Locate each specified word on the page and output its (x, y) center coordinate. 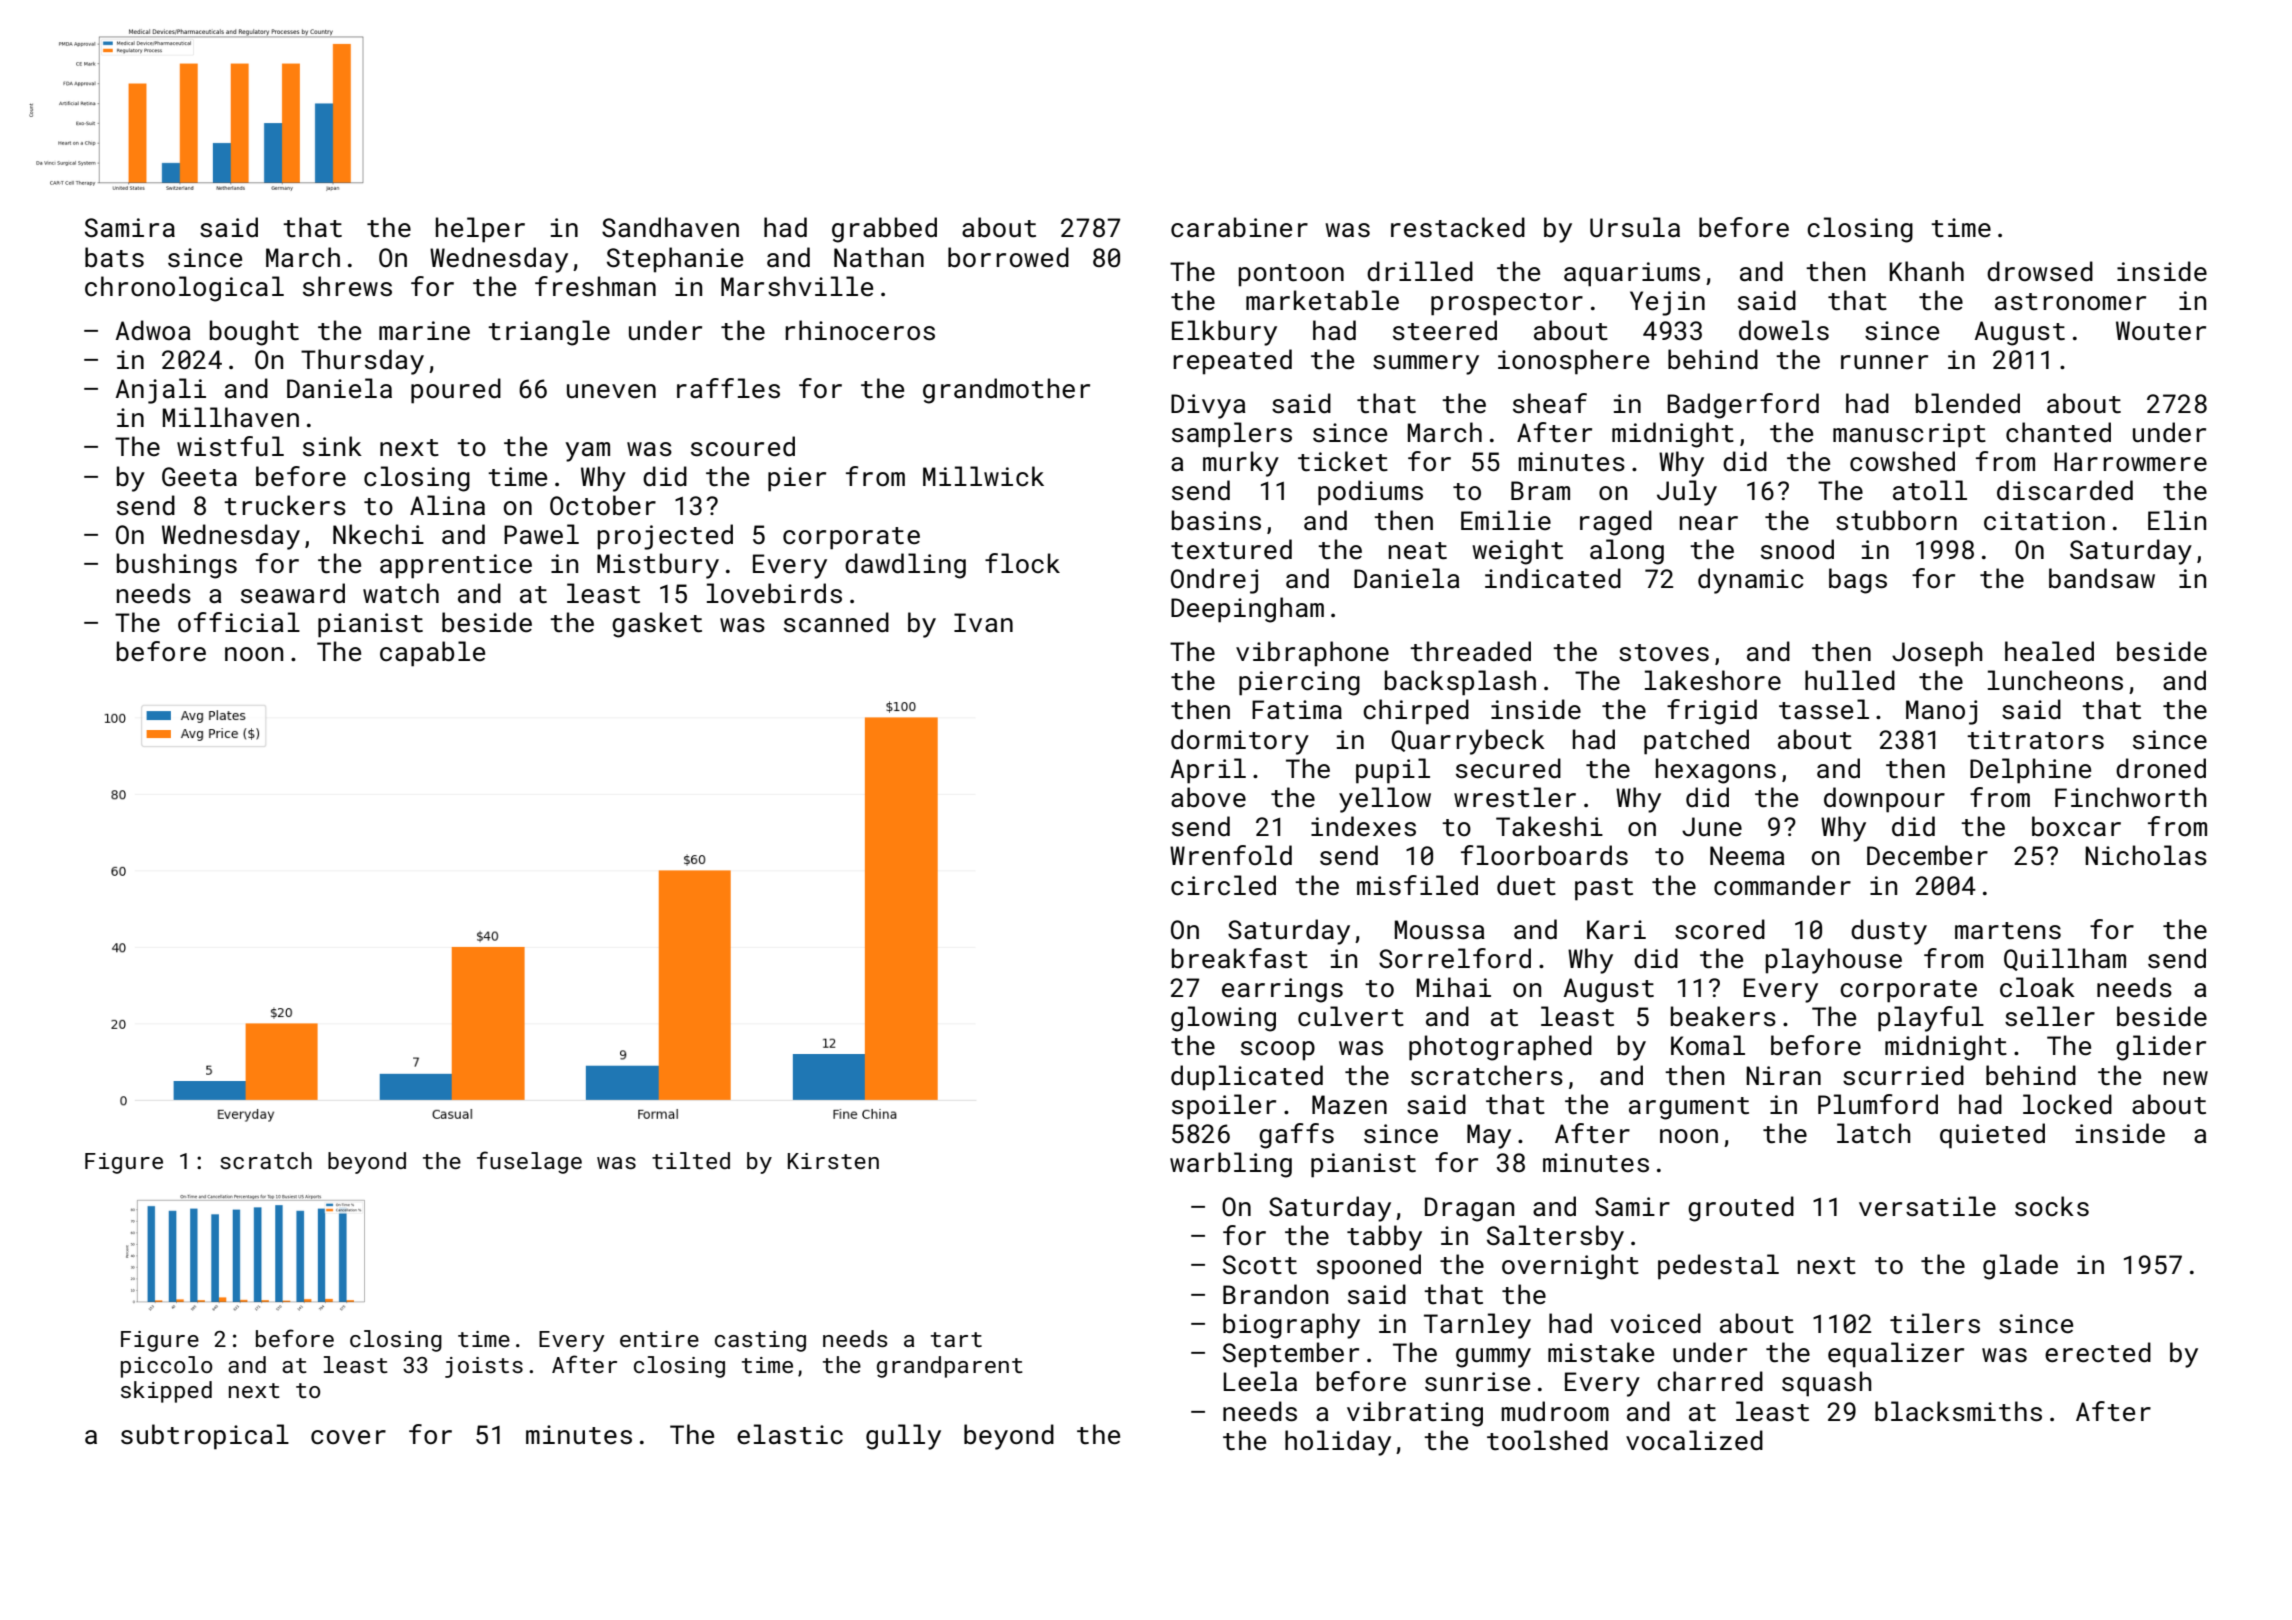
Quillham (2065, 959)
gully (903, 1437)
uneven (611, 391)
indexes (1363, 826)
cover (348, 1437)
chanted (2058, 432)
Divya (1208, 406)
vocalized (1694, 1440)
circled (1223, 885)
